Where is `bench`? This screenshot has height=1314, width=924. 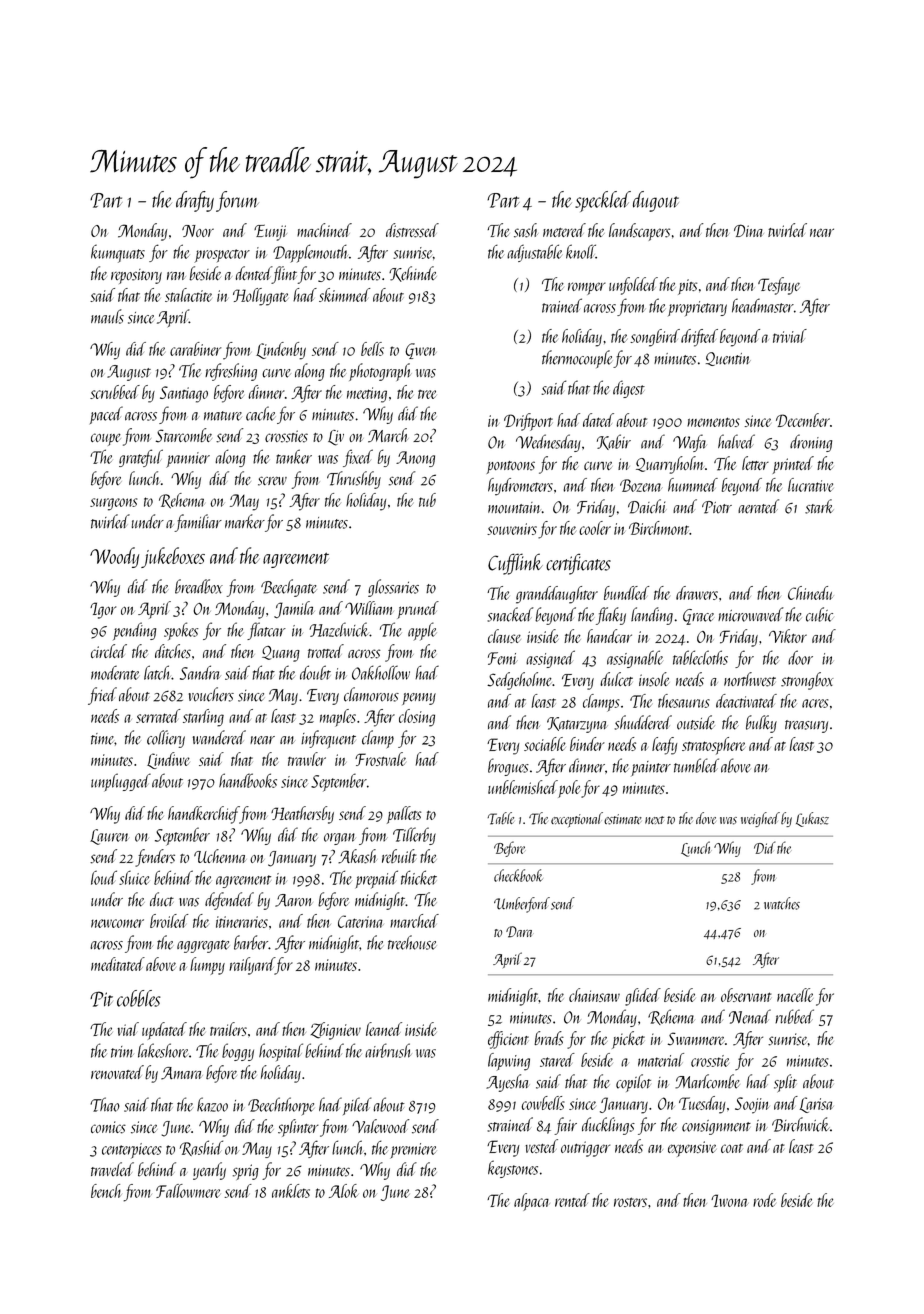
bench is located at coordinates (106, 1191).
